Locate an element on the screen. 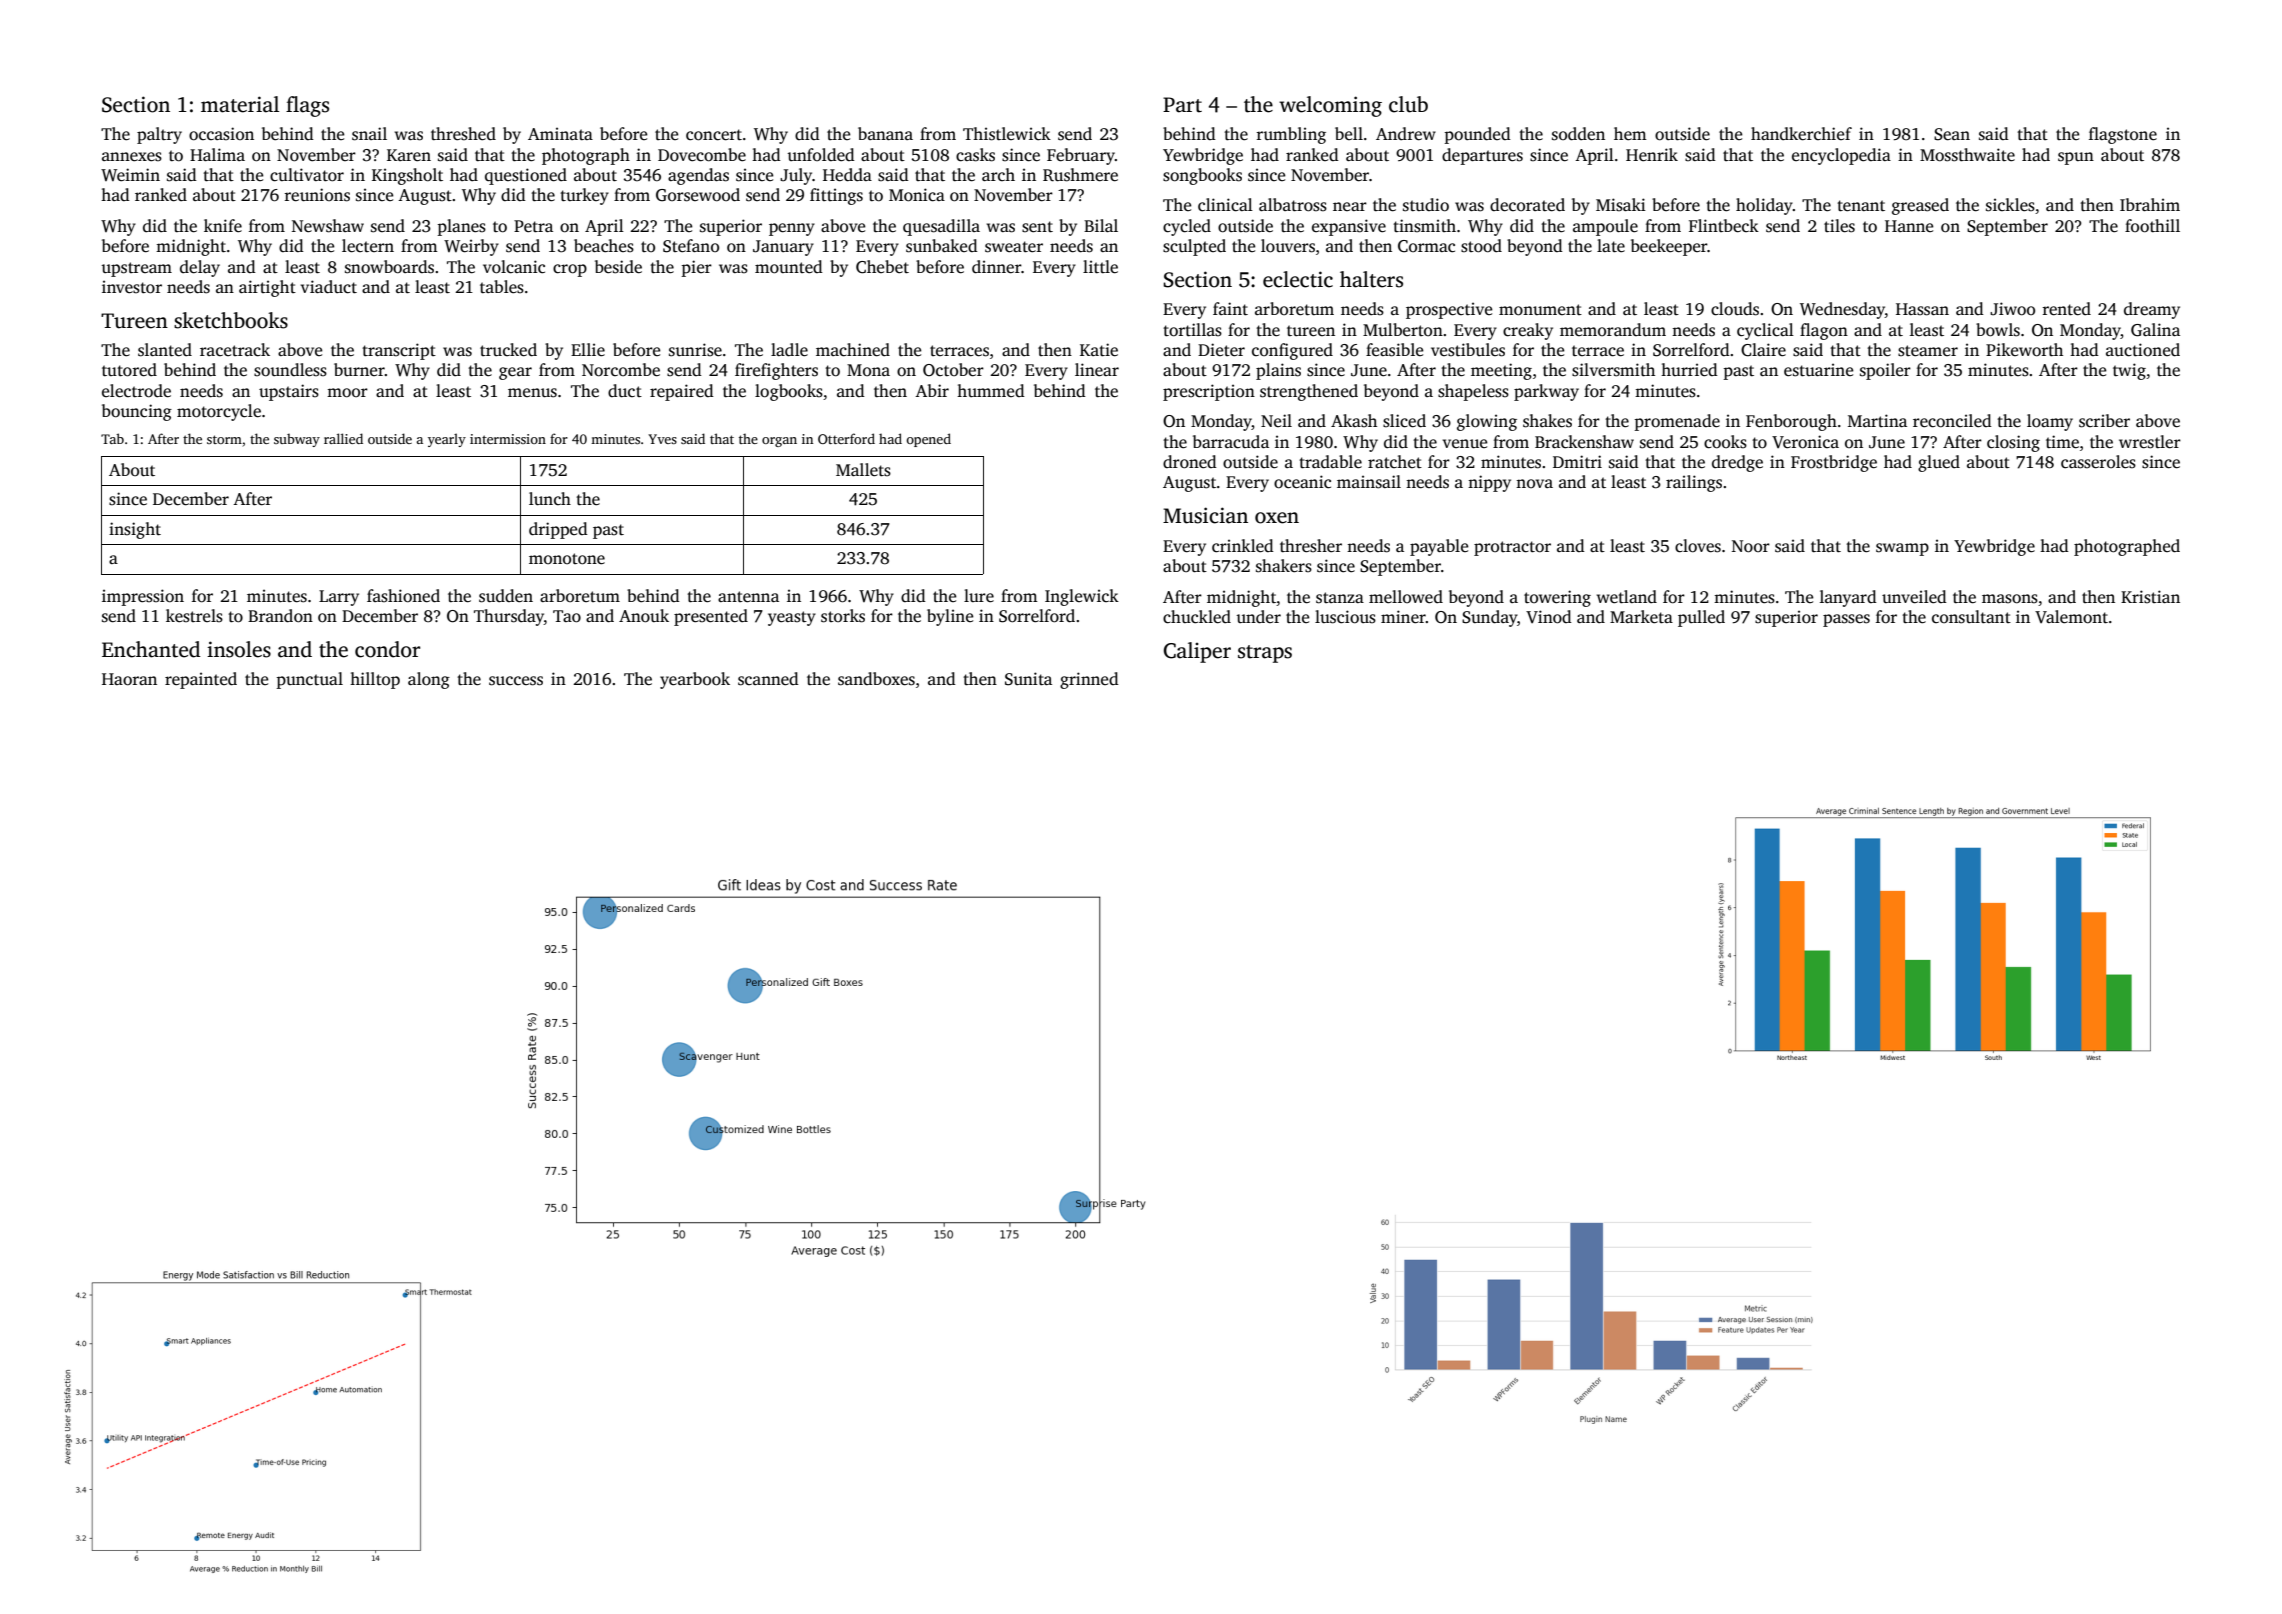 The width and height of the screenshot is (2282, 1614). welcoming is located at coordinates (1330, 106).
